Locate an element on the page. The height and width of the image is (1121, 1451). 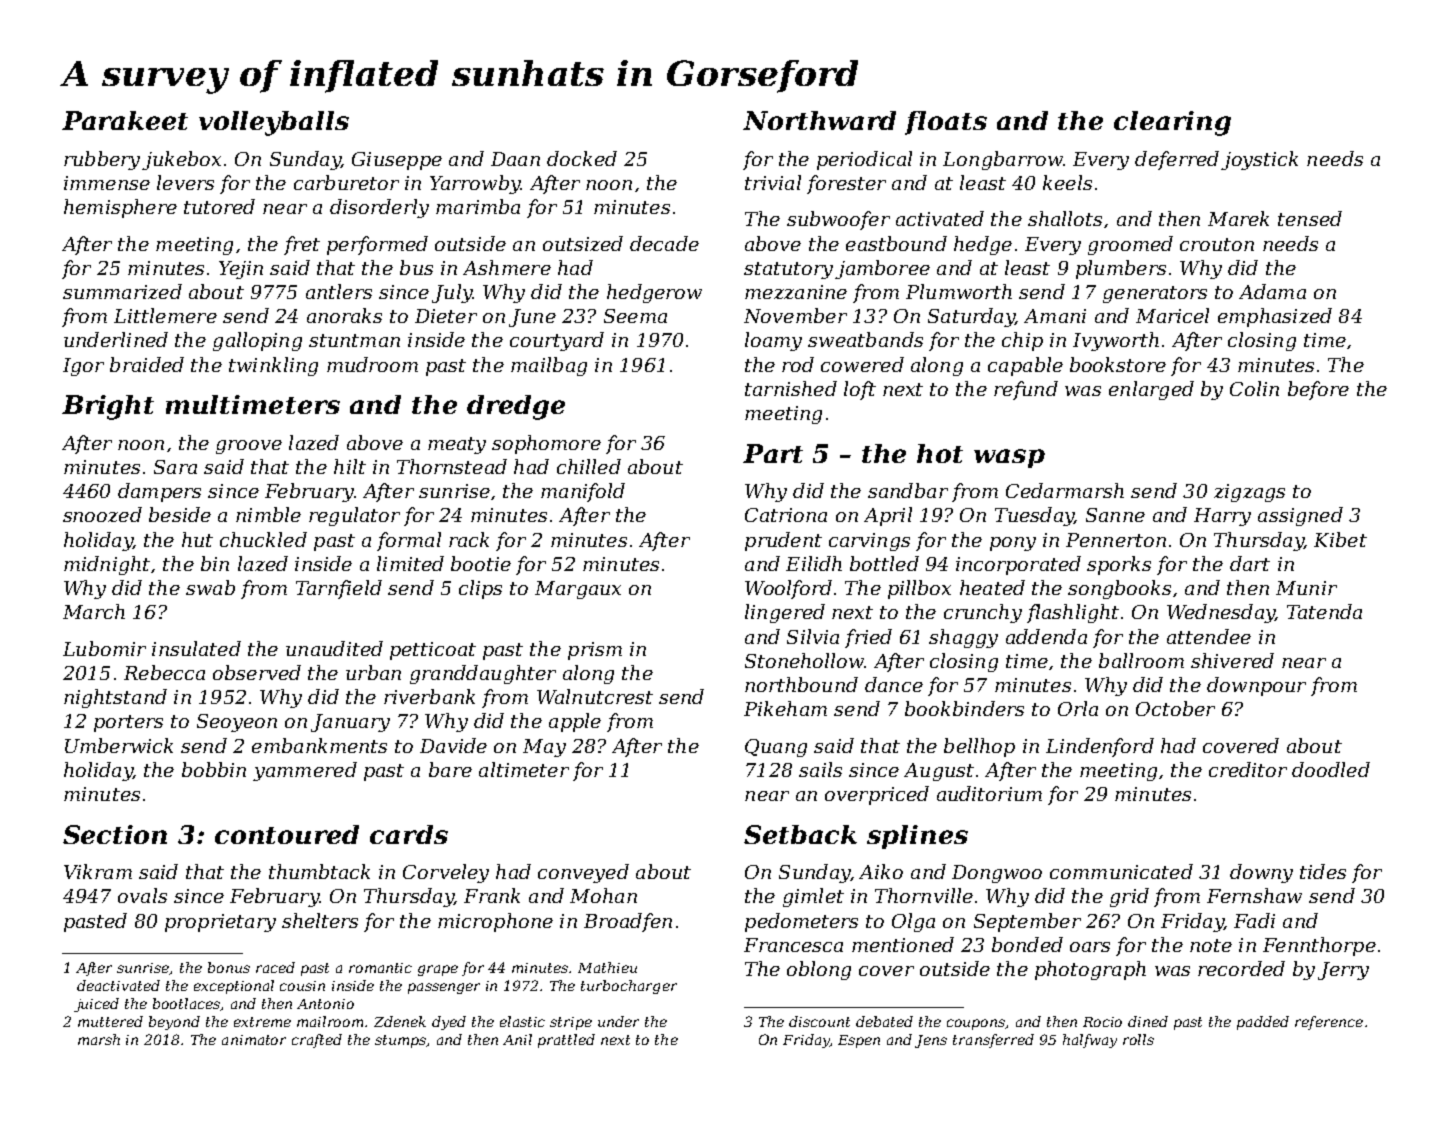
Espen is located at coordinates (859, 1041).
